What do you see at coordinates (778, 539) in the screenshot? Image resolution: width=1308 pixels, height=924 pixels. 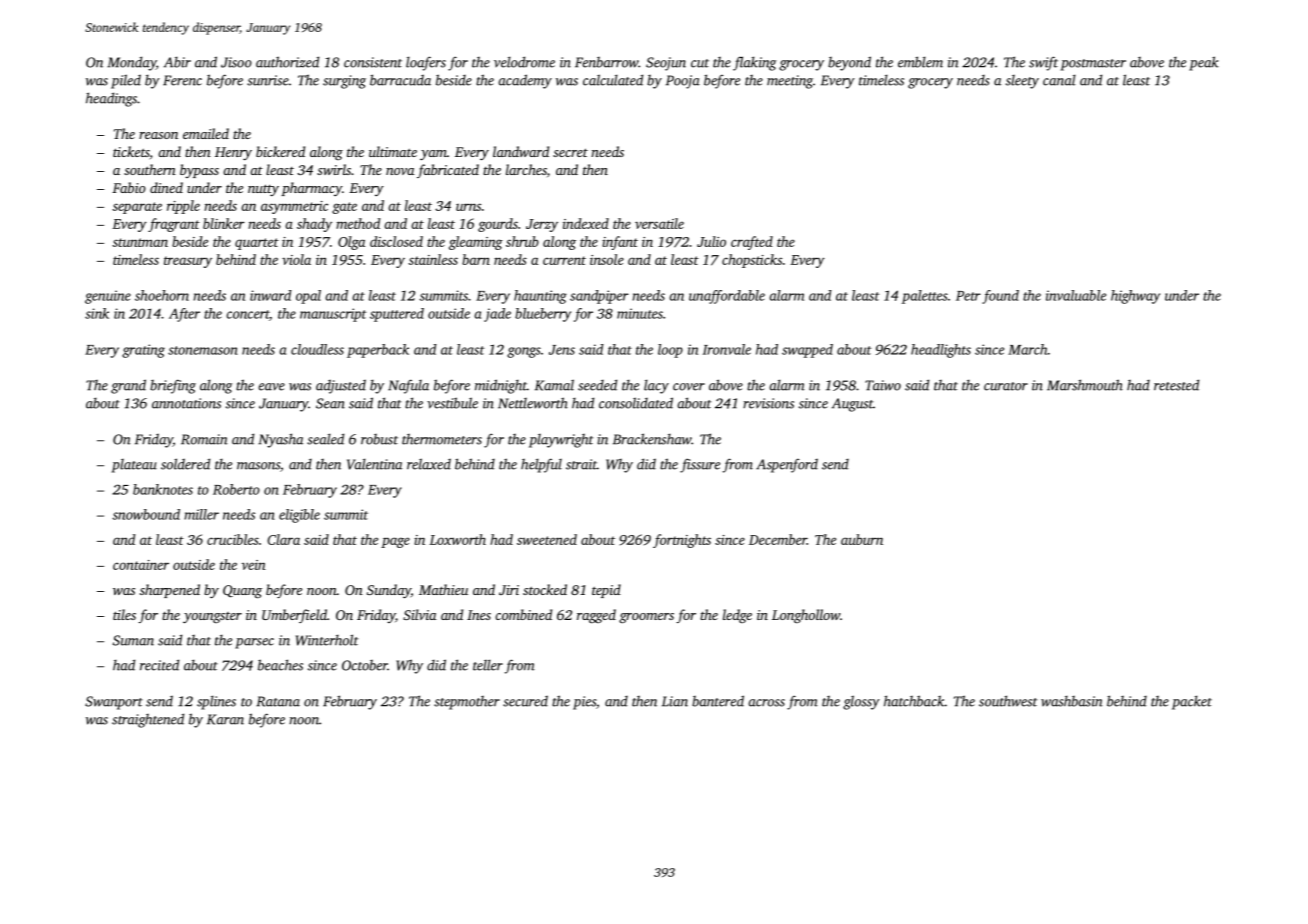 I see `December` at bounding box center [778, 539].
